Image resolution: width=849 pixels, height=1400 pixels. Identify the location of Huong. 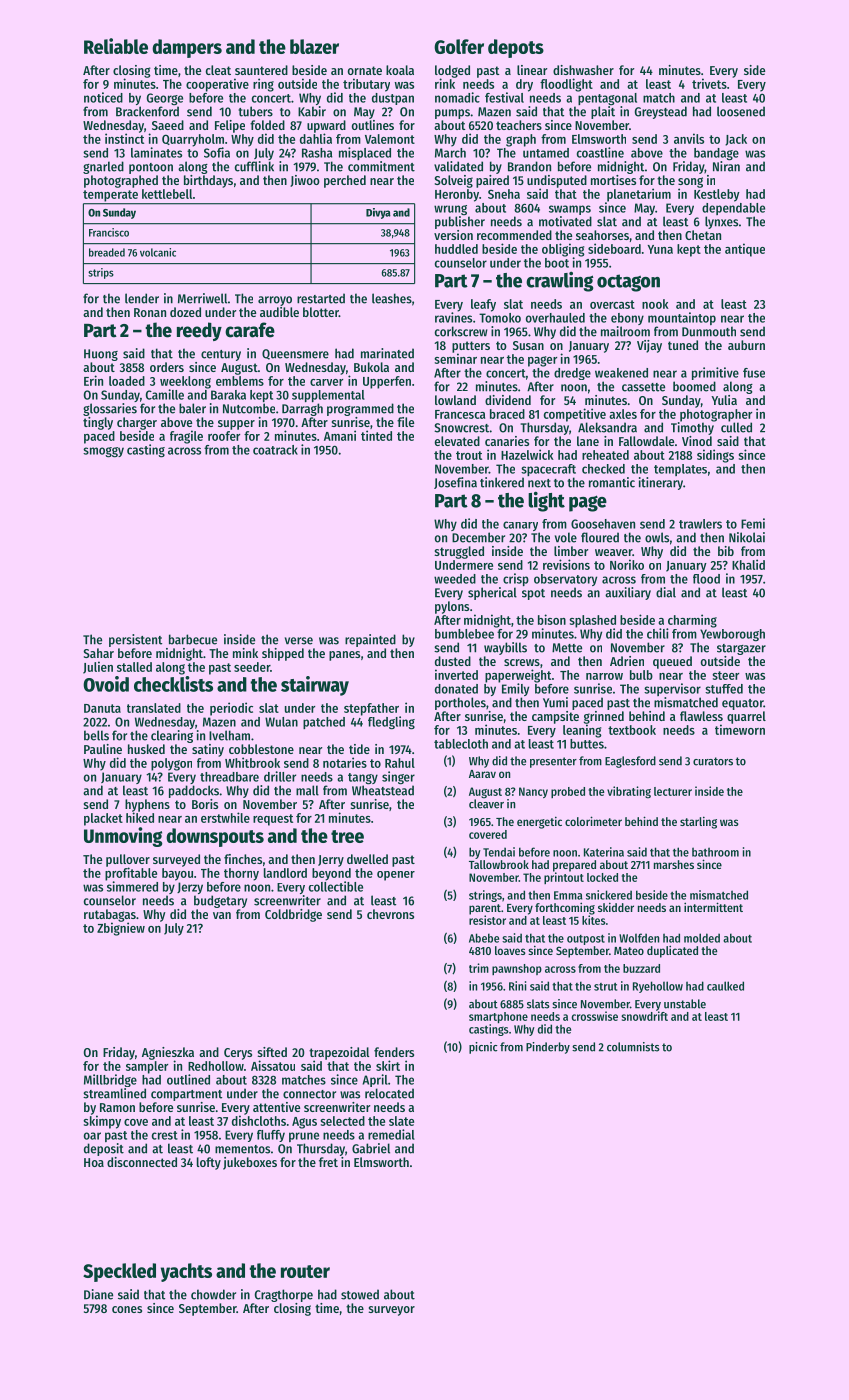
(101, 355).
